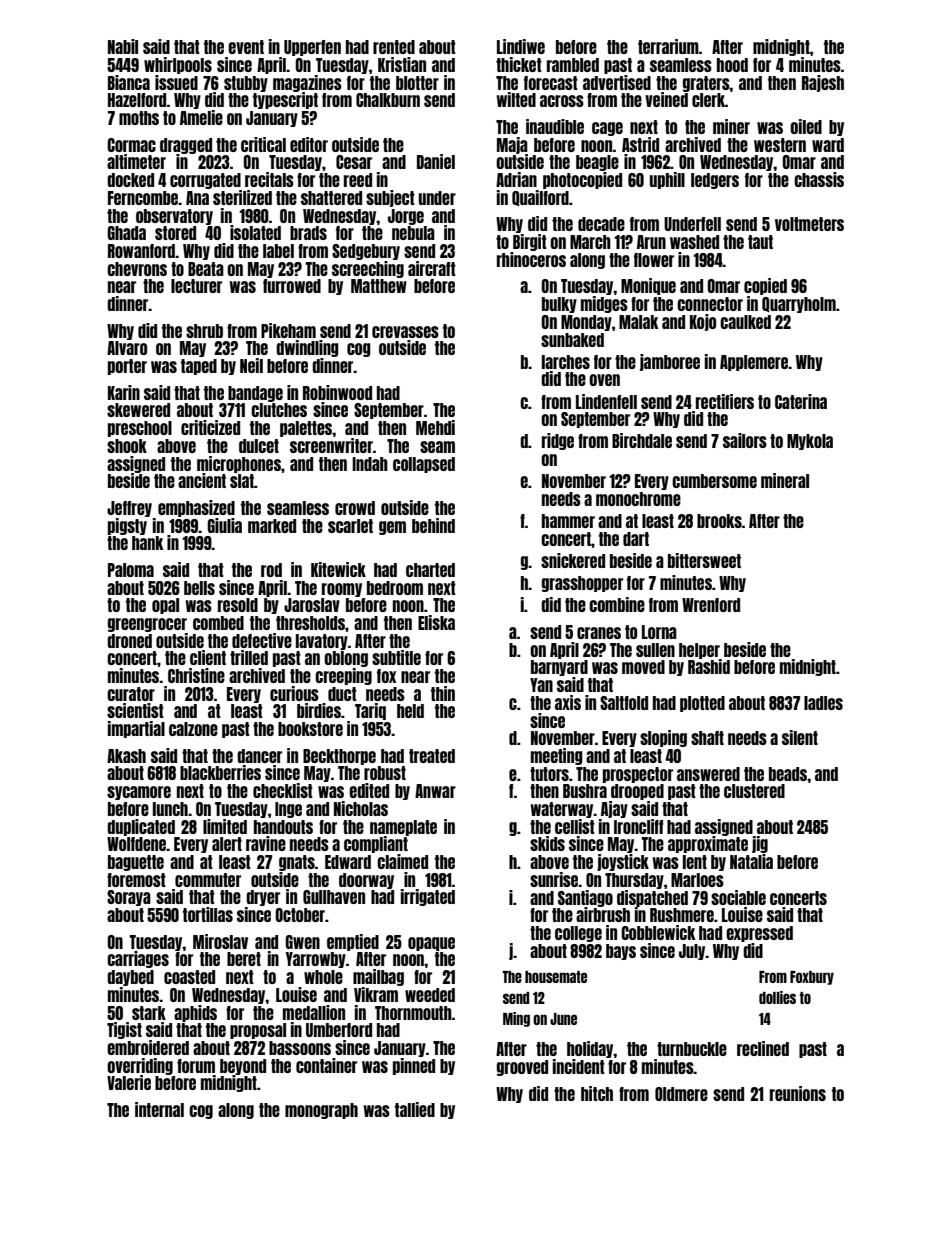 This screenshot has height=1233, width=952. What do you see at coordinates (139, 118) in the screenshot?
I see `moths` at bounding box center [139, 118].
